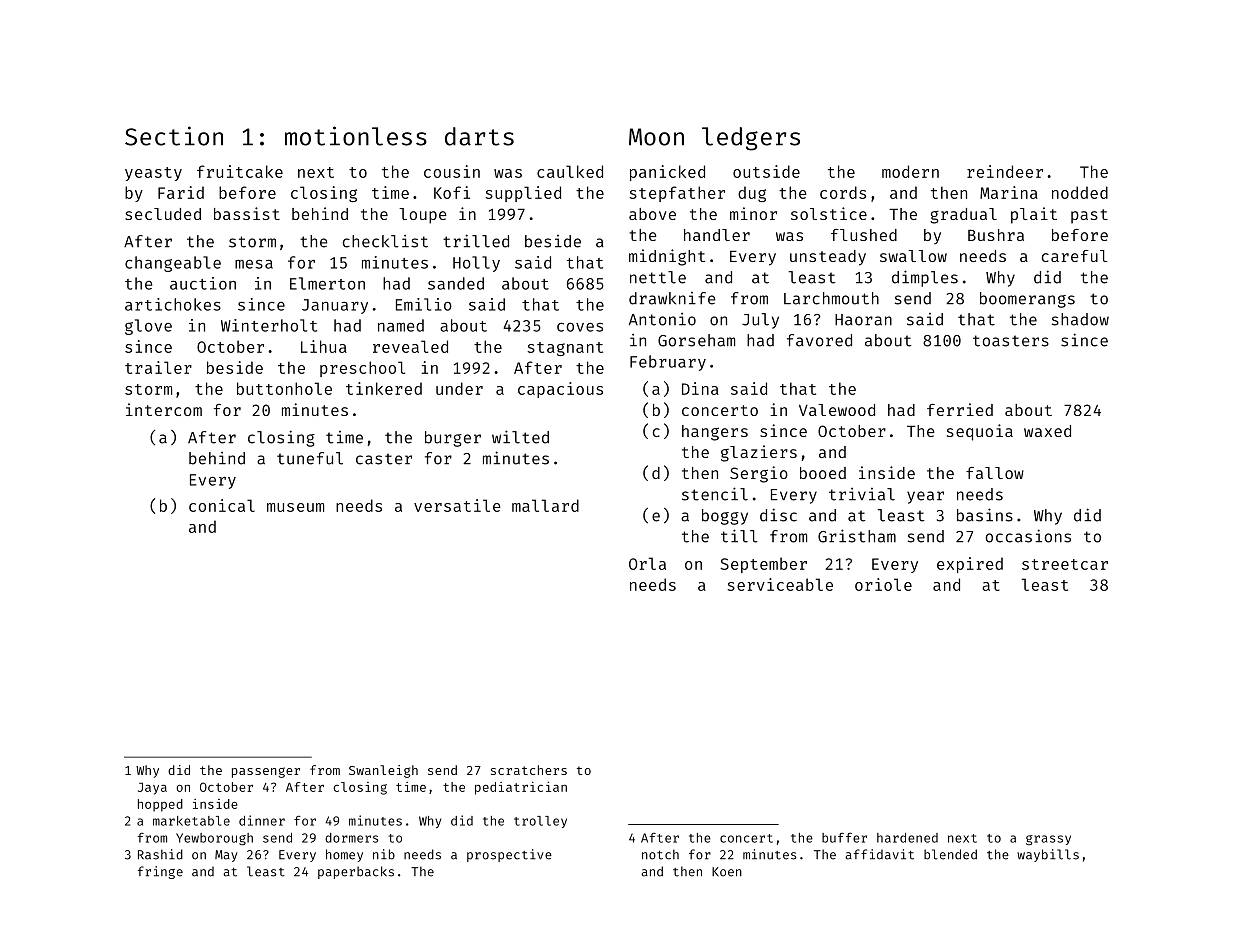 The height and width of the document is (952, 1233). I want to click on notch, so click(660, 854).
